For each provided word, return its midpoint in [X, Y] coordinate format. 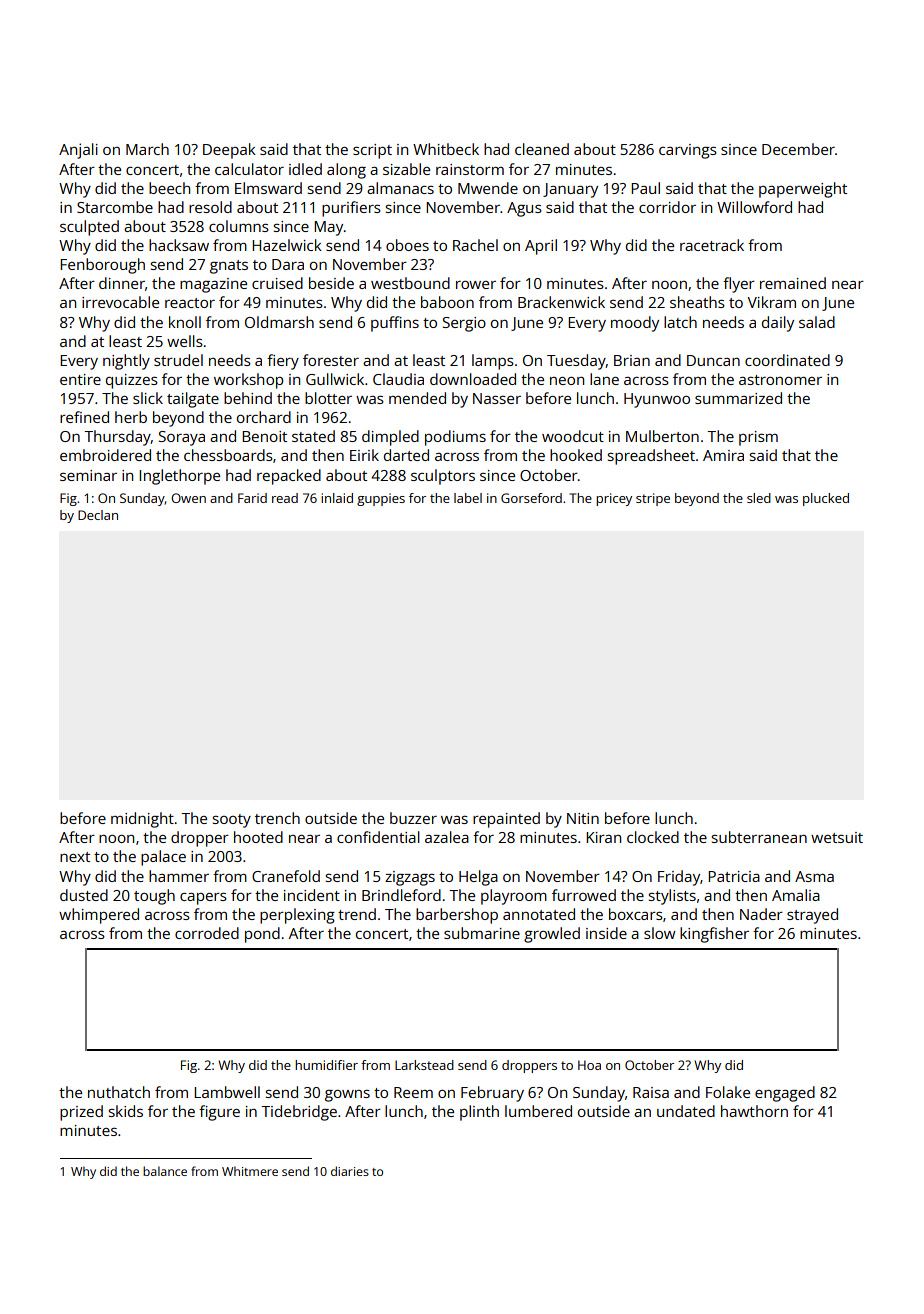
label [468, 498]
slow [659, 933]
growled [552, 935]
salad [817, 322]
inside [606, 933]
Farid [252, 498]
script [372, 151]
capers [203, 898]
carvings [688, 151]
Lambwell [227, 1092]
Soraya [182, 438]
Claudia [398, 379]
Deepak [229, 151]
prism [758, 438]
